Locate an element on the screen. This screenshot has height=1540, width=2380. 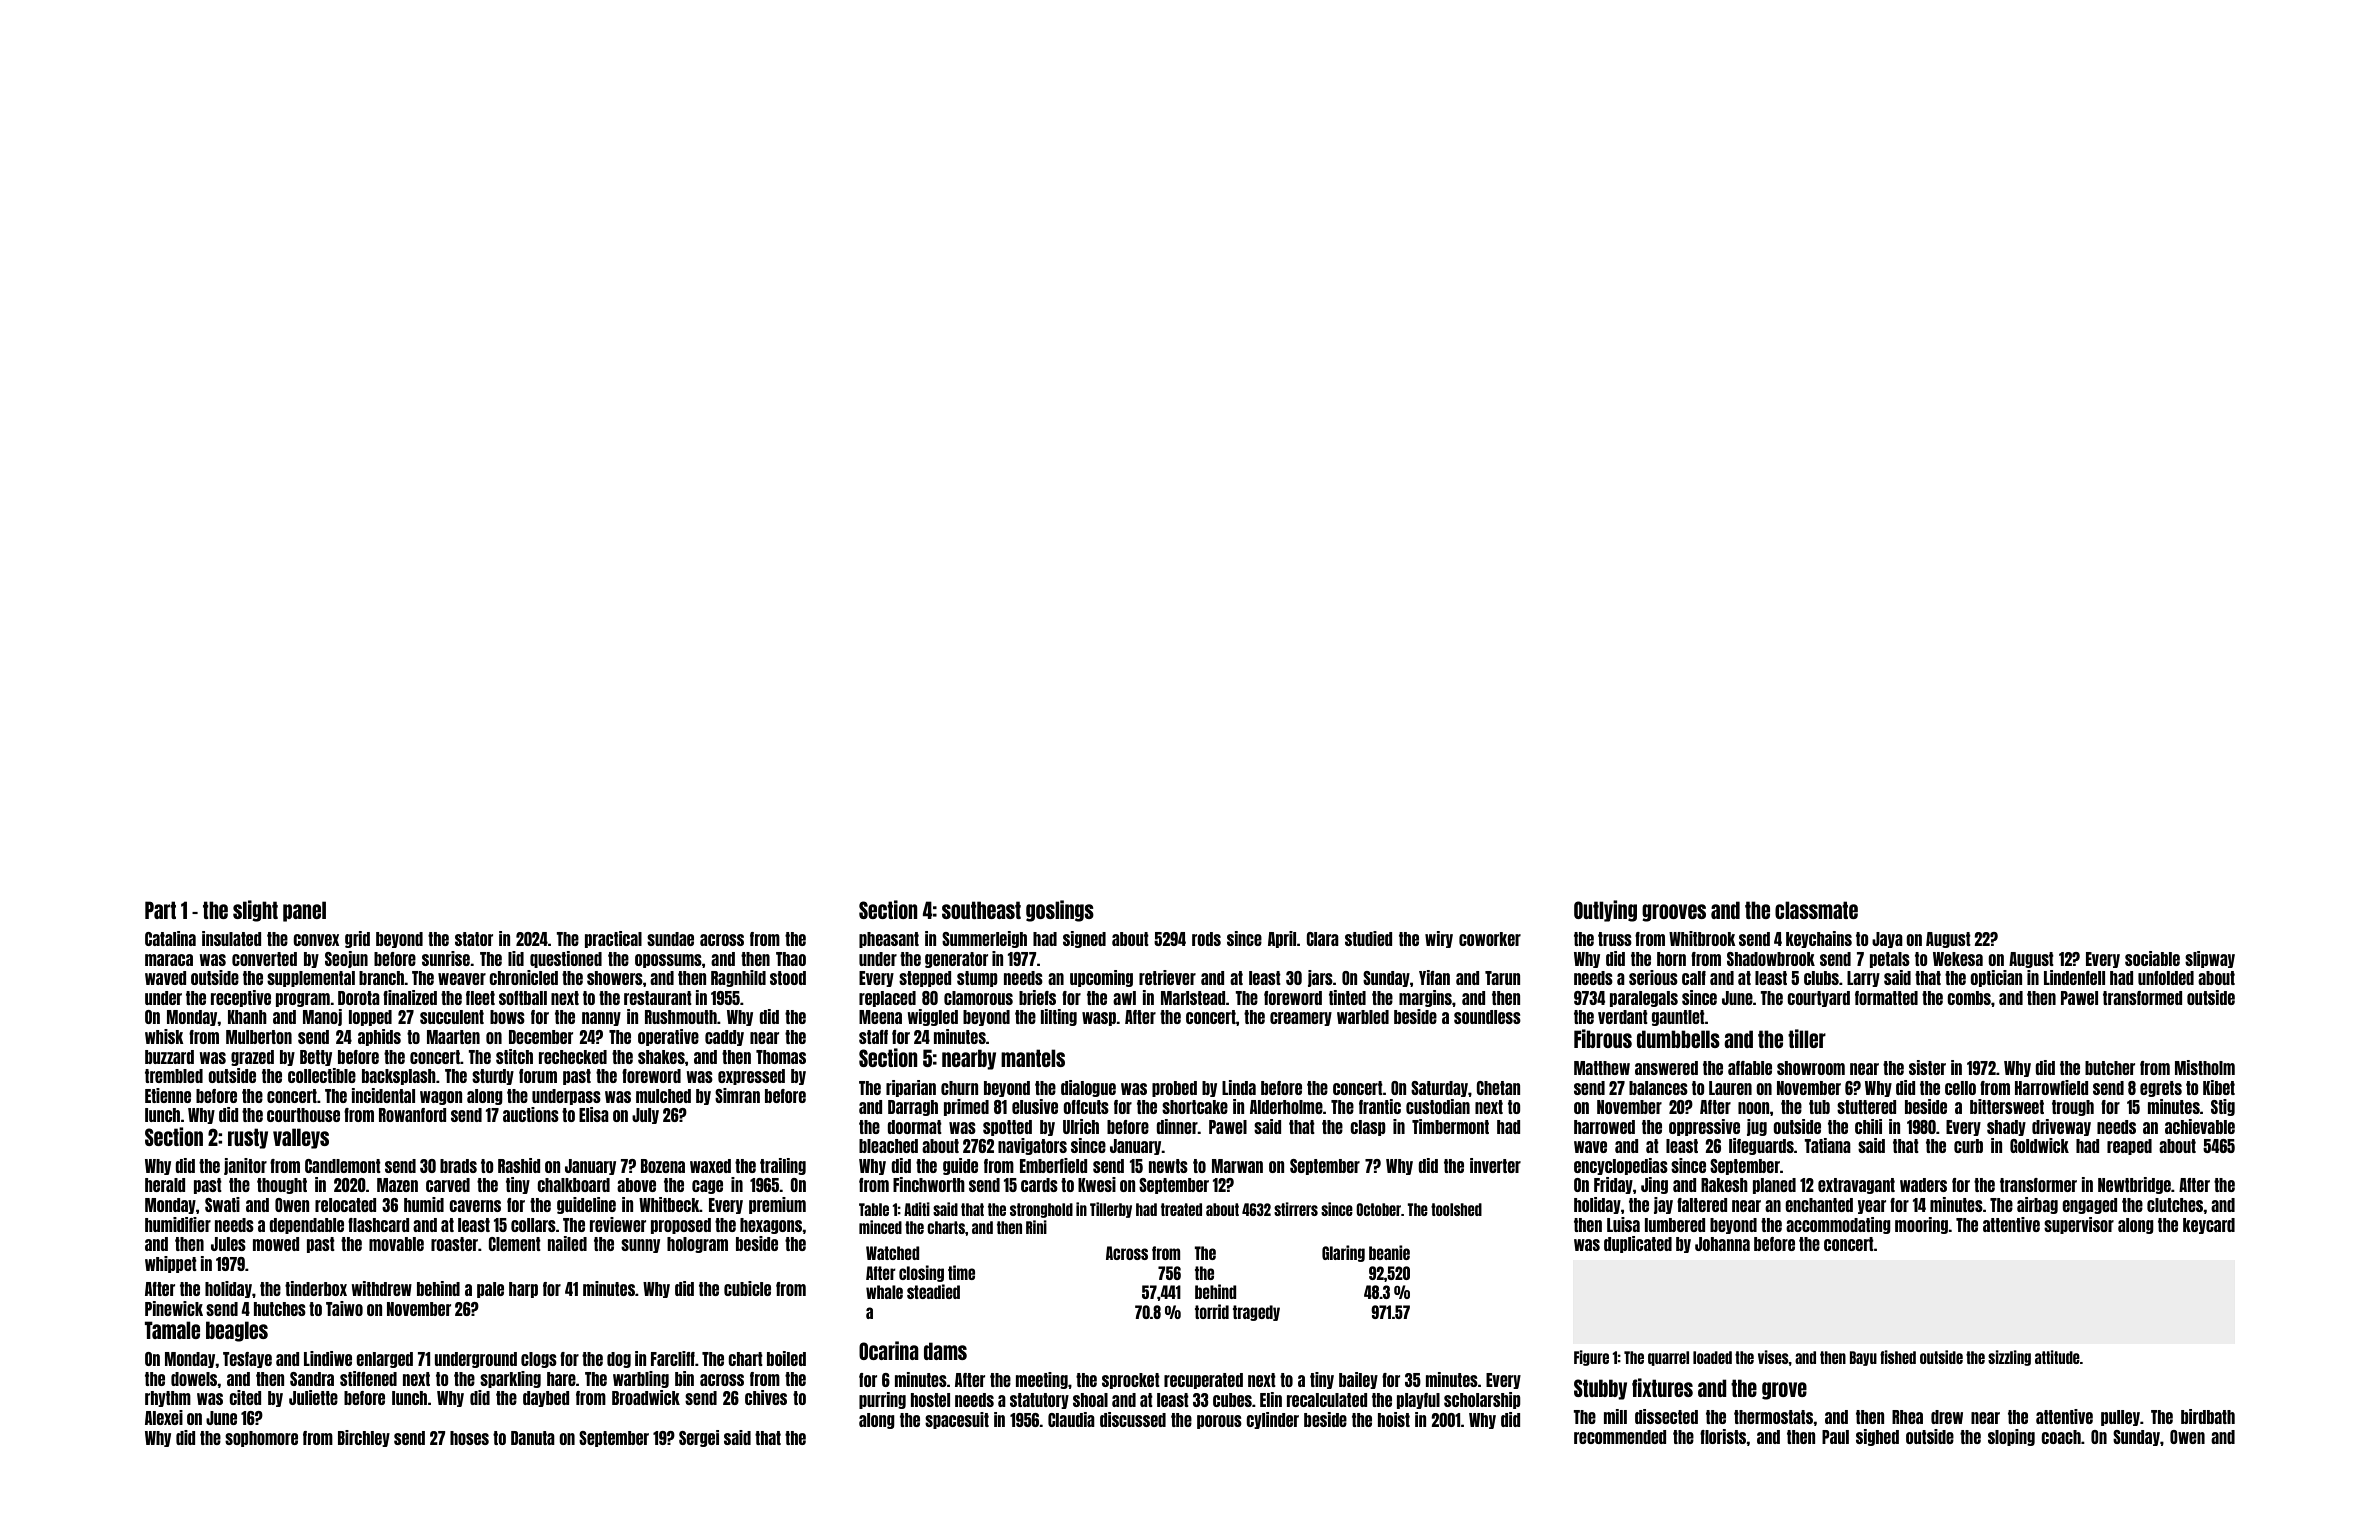
studied is located at coordinates (1368, 938).
